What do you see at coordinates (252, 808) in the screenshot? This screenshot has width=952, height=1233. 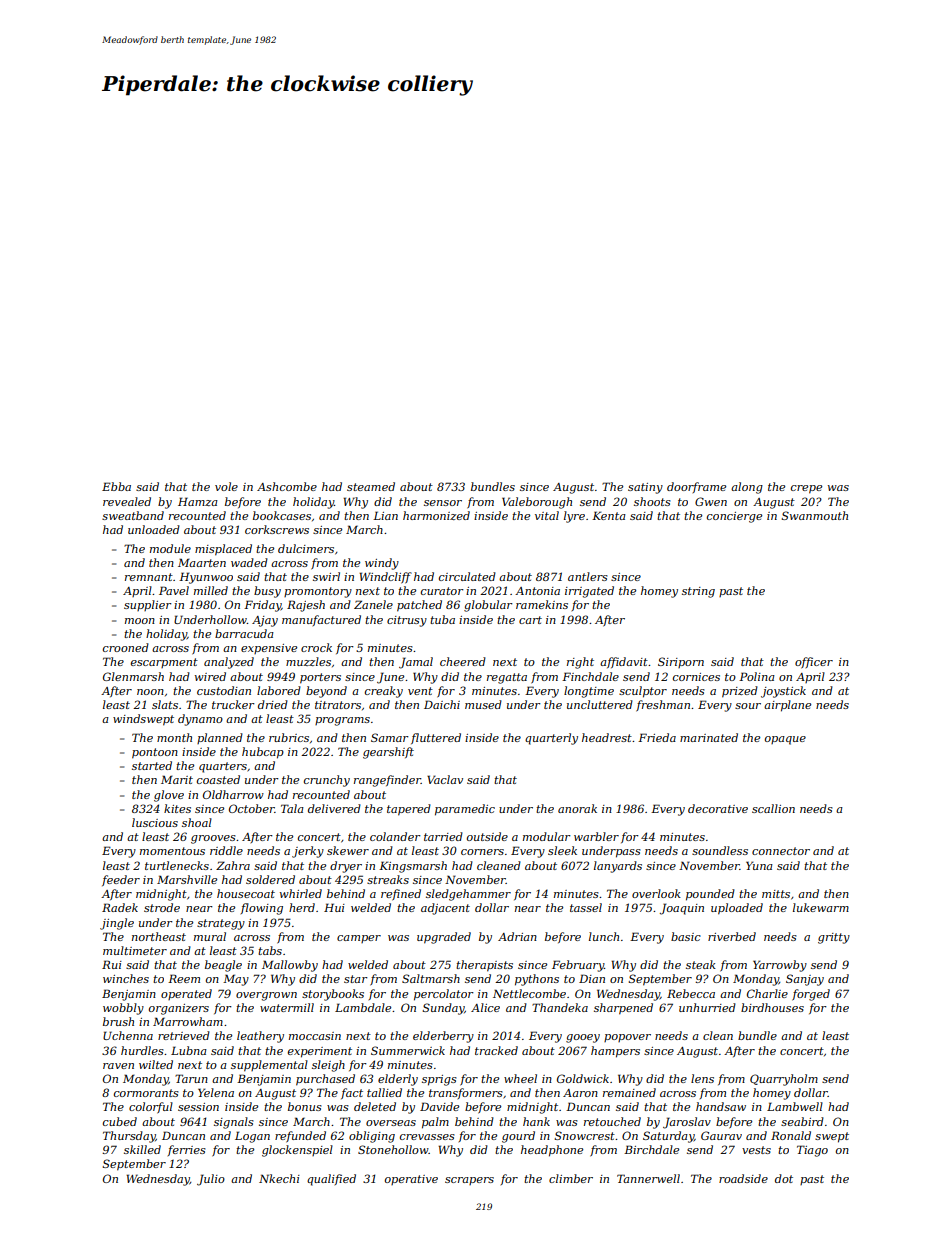 I see `October` at bounding box center [252, 808].
